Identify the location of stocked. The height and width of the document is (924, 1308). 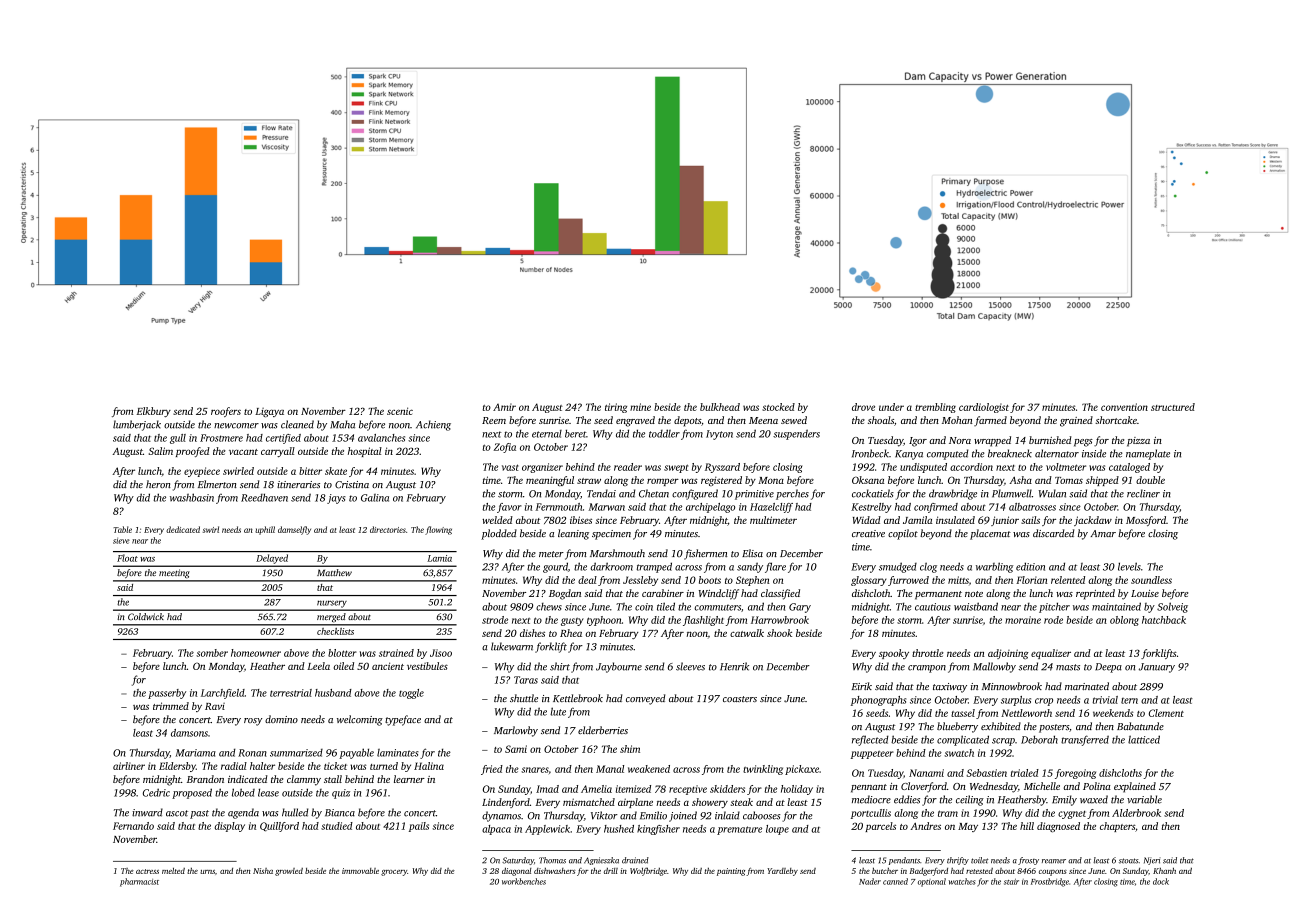
(778, 407).
